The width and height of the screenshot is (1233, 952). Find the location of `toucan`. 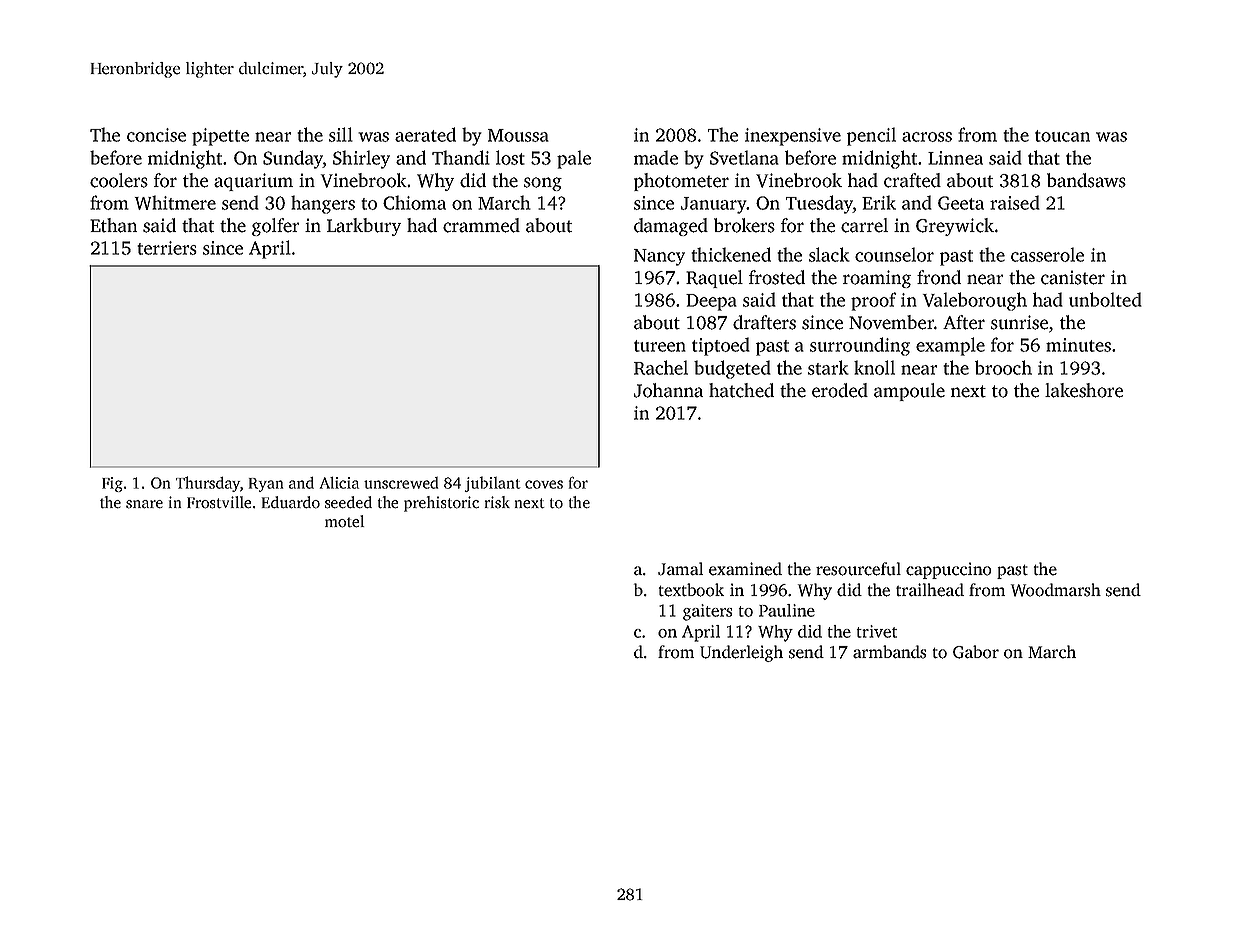

toucan is located at coordinates (1062, 136).
